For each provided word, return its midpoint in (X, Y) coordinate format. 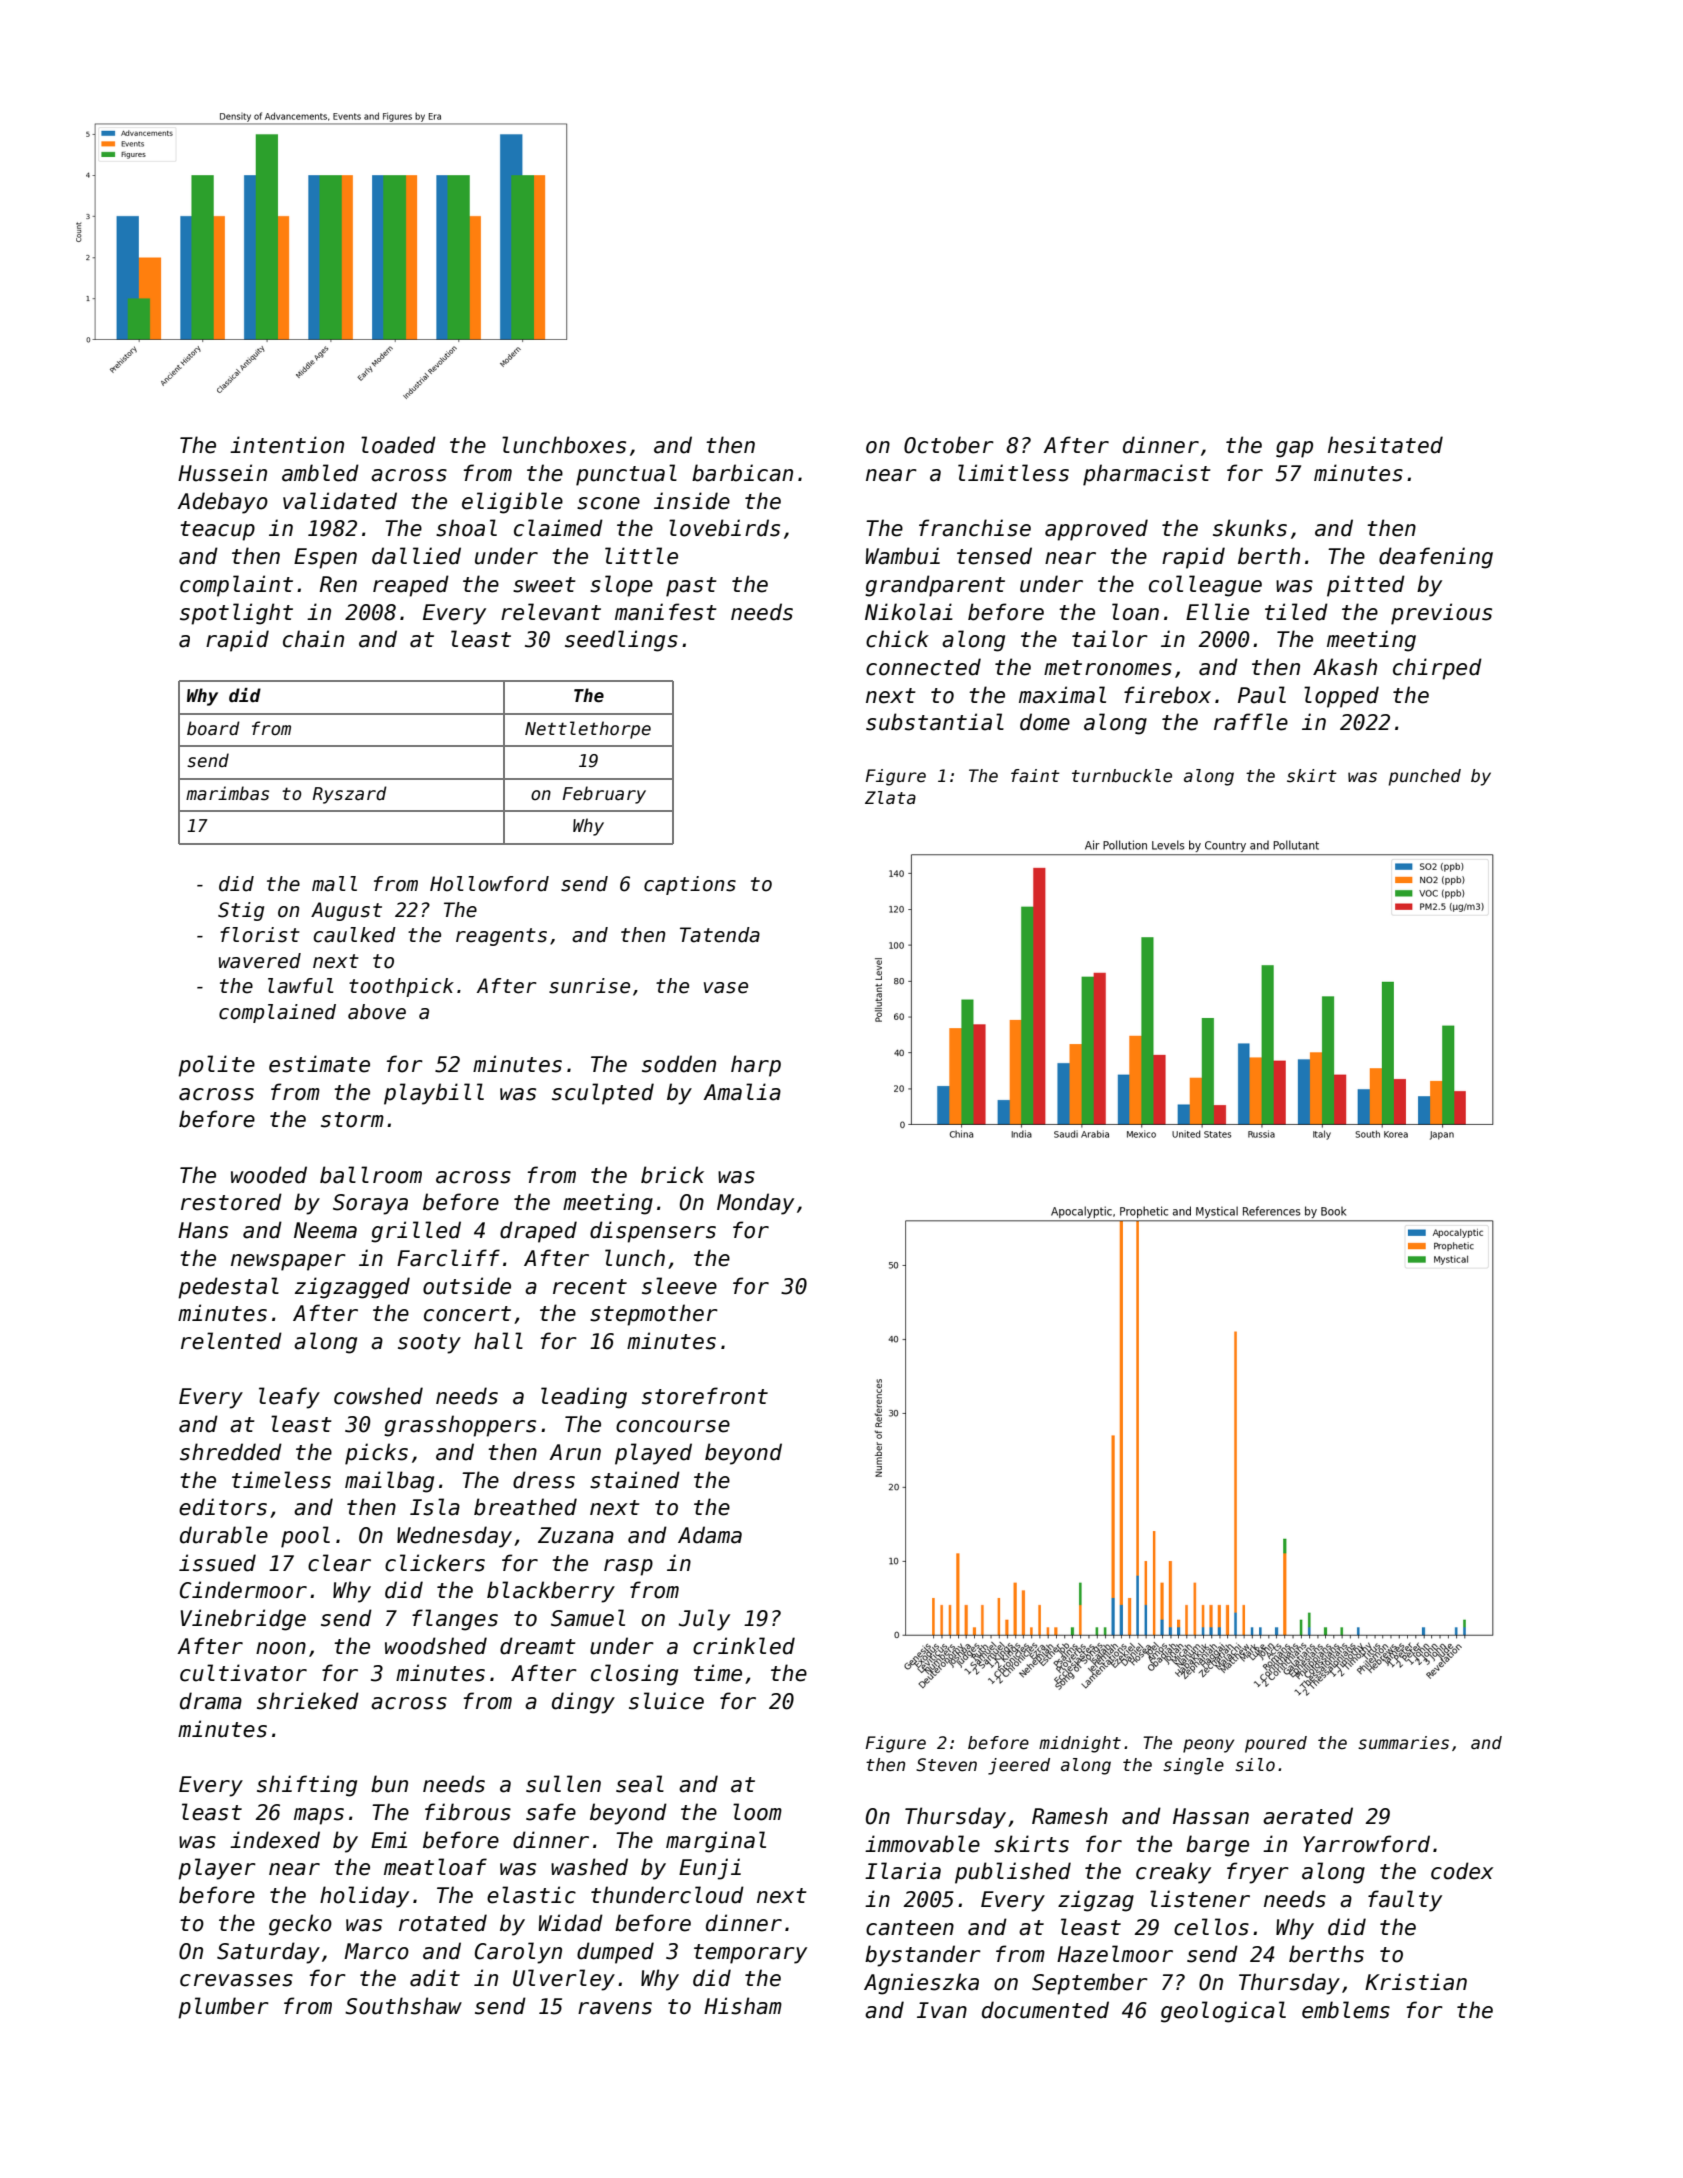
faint (1035, 776)
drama (211, 1701)
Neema (325, 1230)
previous (1441, 614)
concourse (673, 1426)
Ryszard (350, 795)
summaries (1403, 1743)
